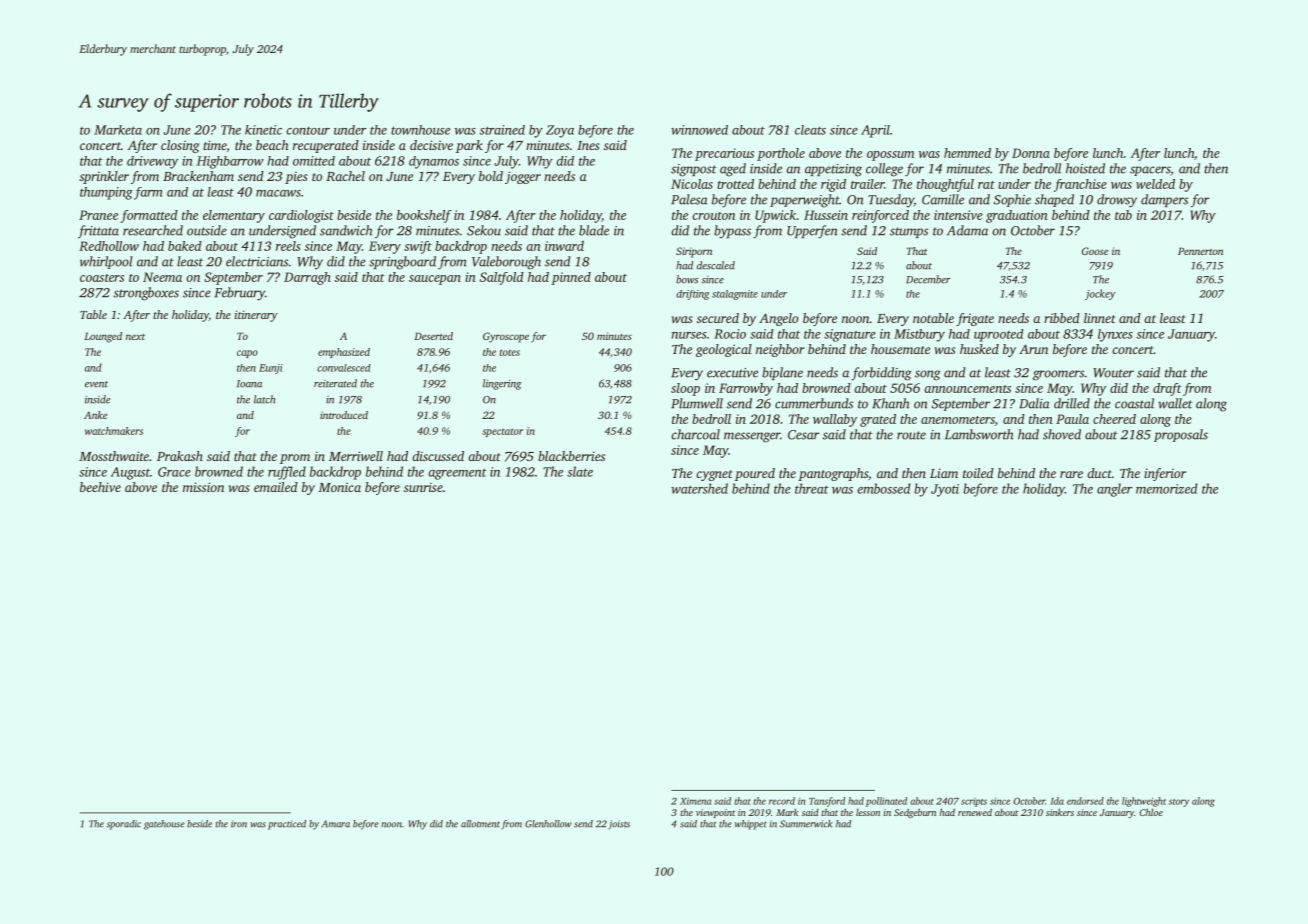  I want to click on Amara, so click(336, 824).
